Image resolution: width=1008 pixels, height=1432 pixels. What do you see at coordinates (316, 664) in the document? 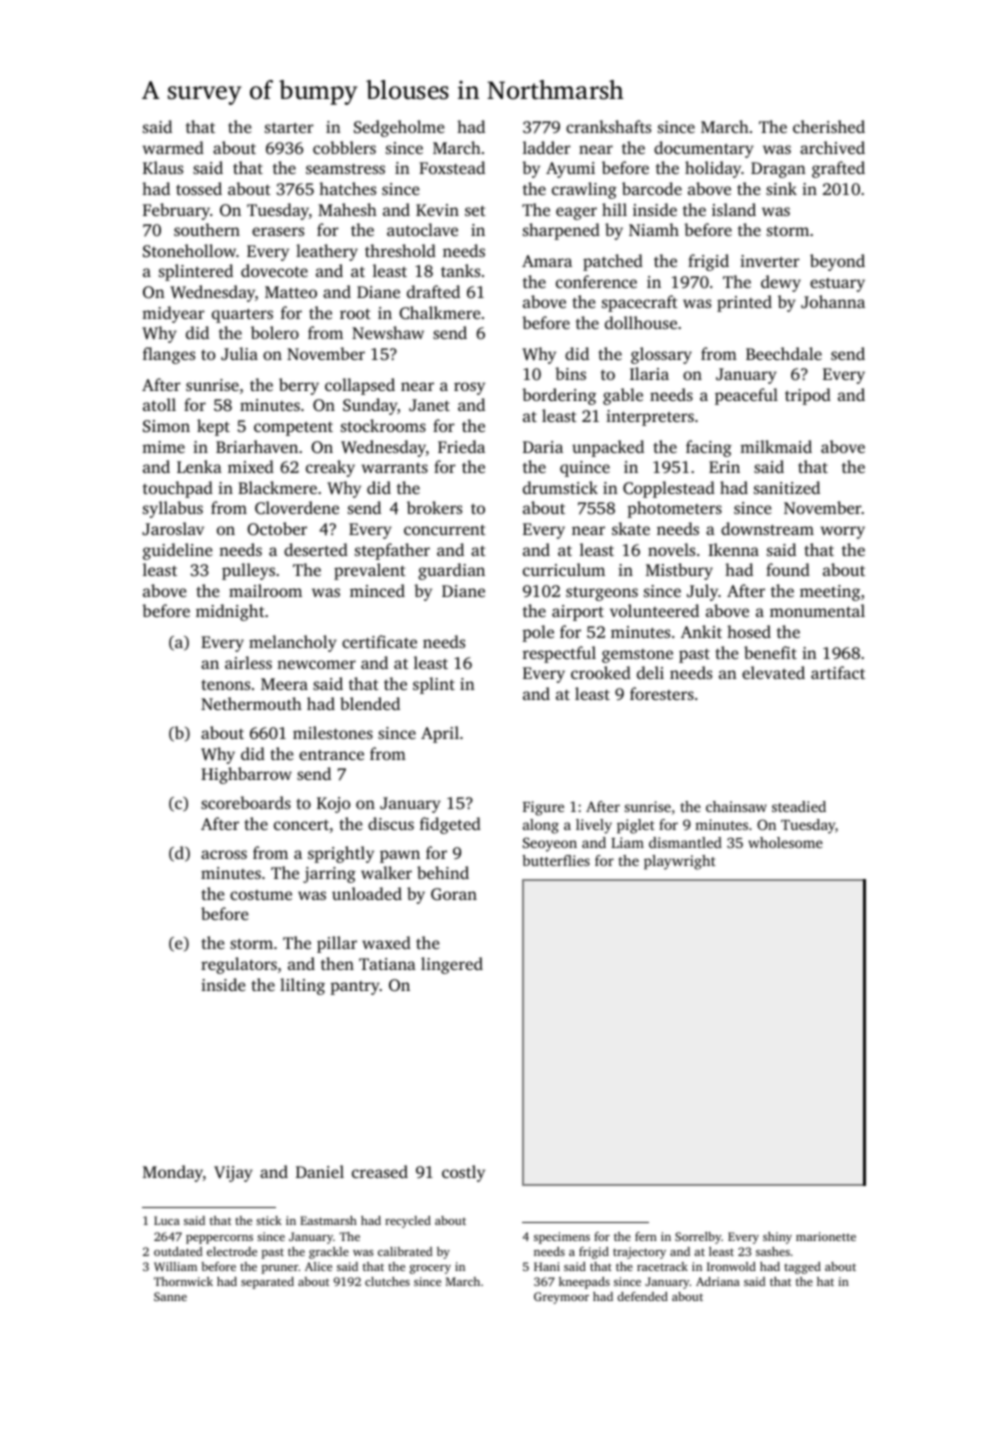
I see `newcomer` at bounding box center [316, 664].
